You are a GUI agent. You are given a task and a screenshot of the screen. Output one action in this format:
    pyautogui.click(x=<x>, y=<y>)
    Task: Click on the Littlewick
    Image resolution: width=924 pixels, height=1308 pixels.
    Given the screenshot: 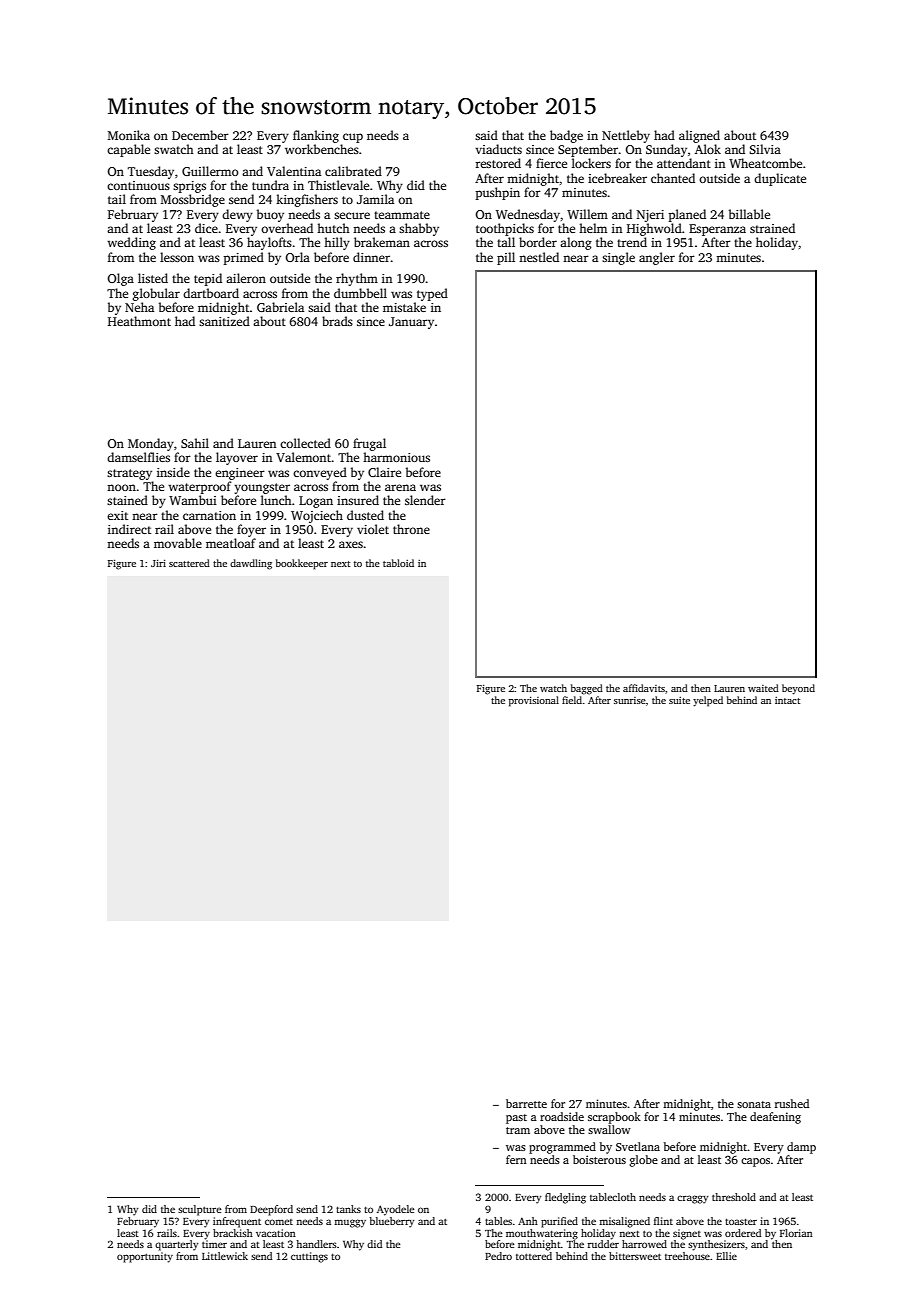 What is the action you would take?
    pyautogui.click(x=225, y=1256)
